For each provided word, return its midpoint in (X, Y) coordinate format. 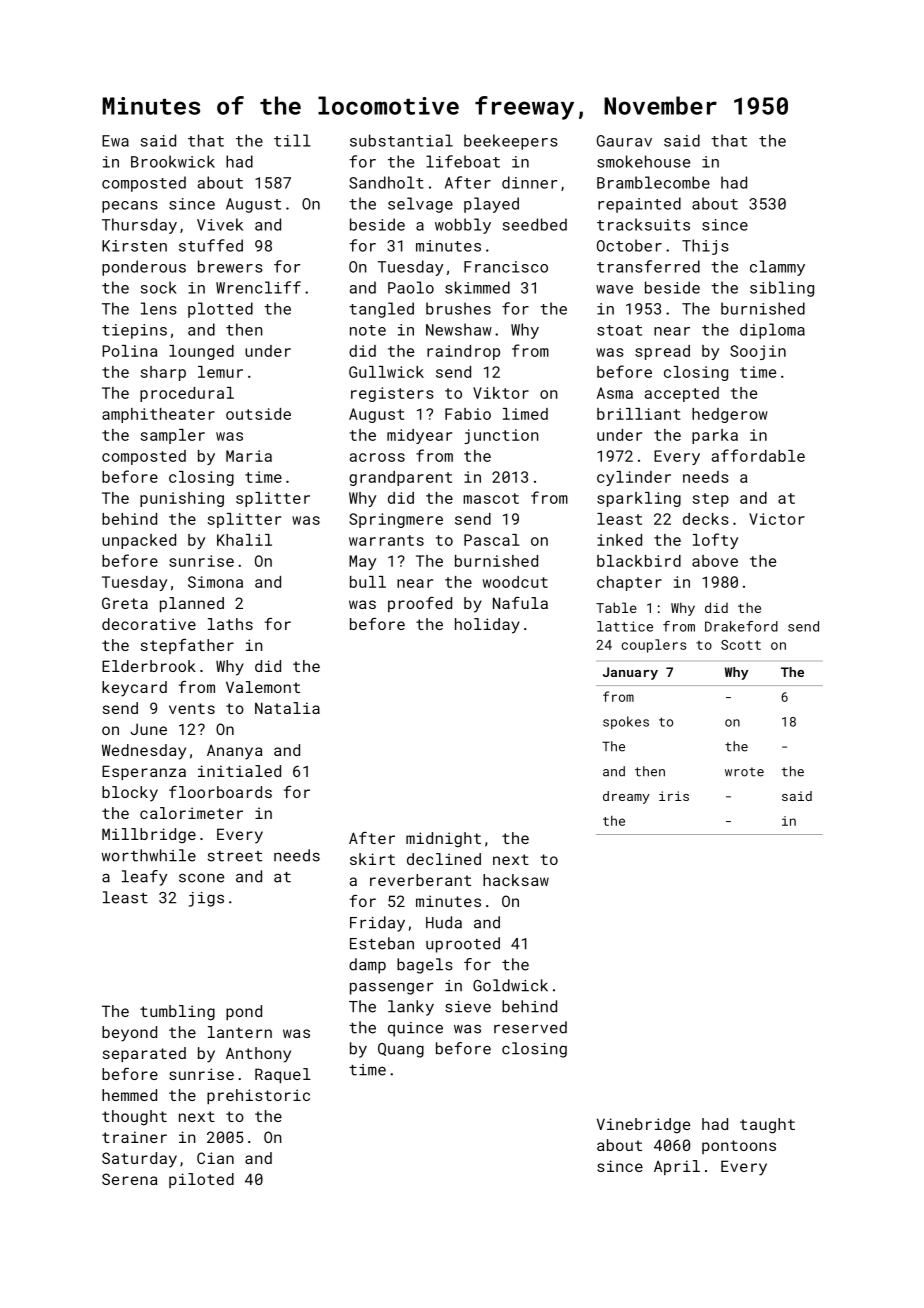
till (292, 140)
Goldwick (510, 985)
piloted (201, 1180)
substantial (401, 140)
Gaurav (624, 141)
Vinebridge (643, 1126)
